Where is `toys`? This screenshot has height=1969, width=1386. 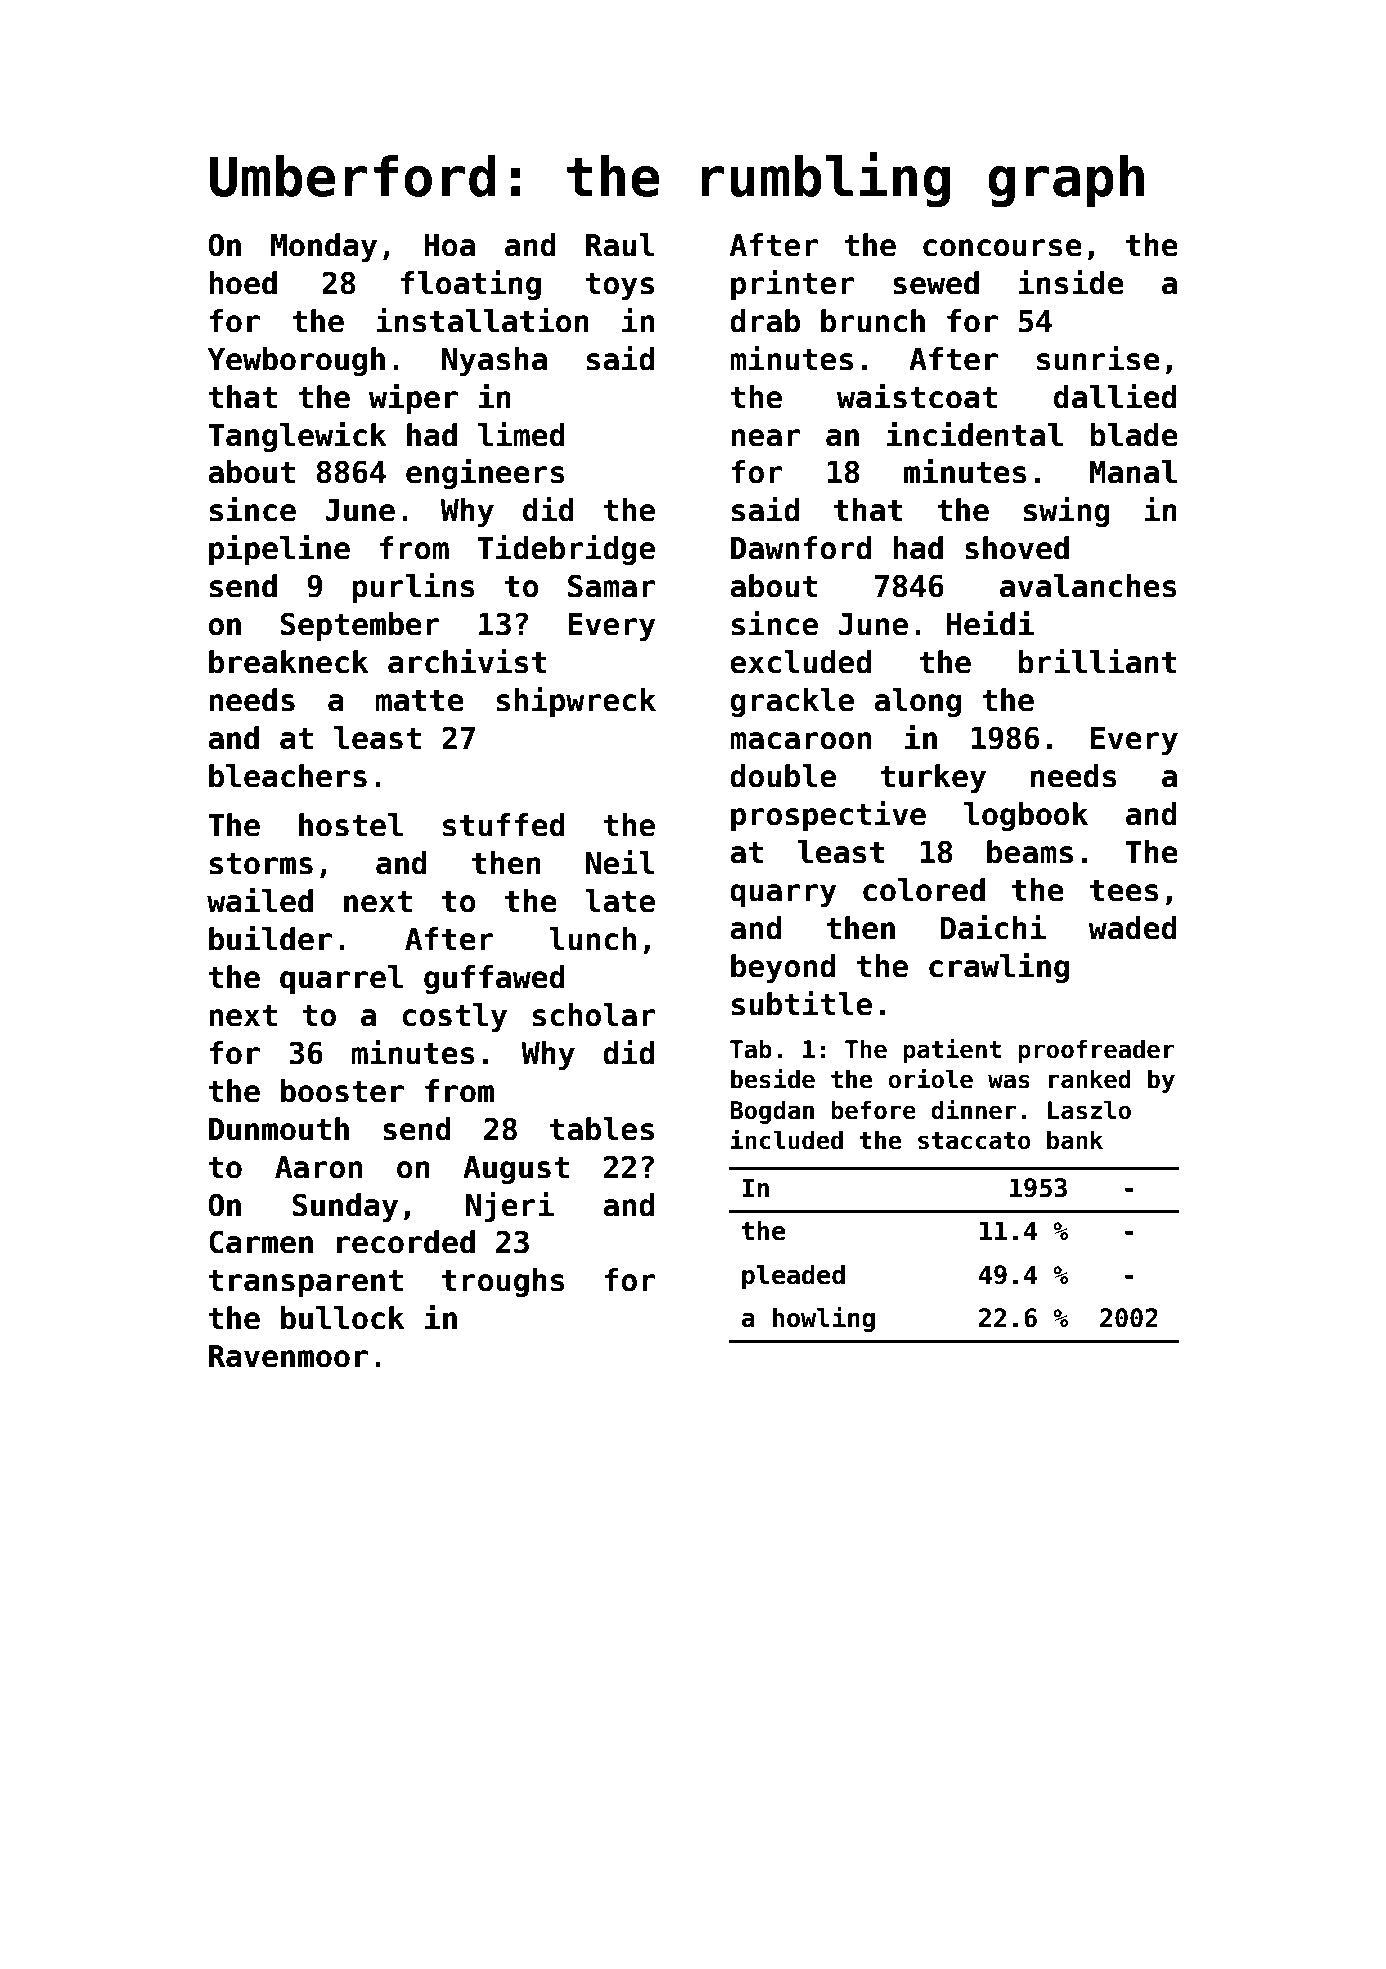 toys is located at coordinates (620, 286).
